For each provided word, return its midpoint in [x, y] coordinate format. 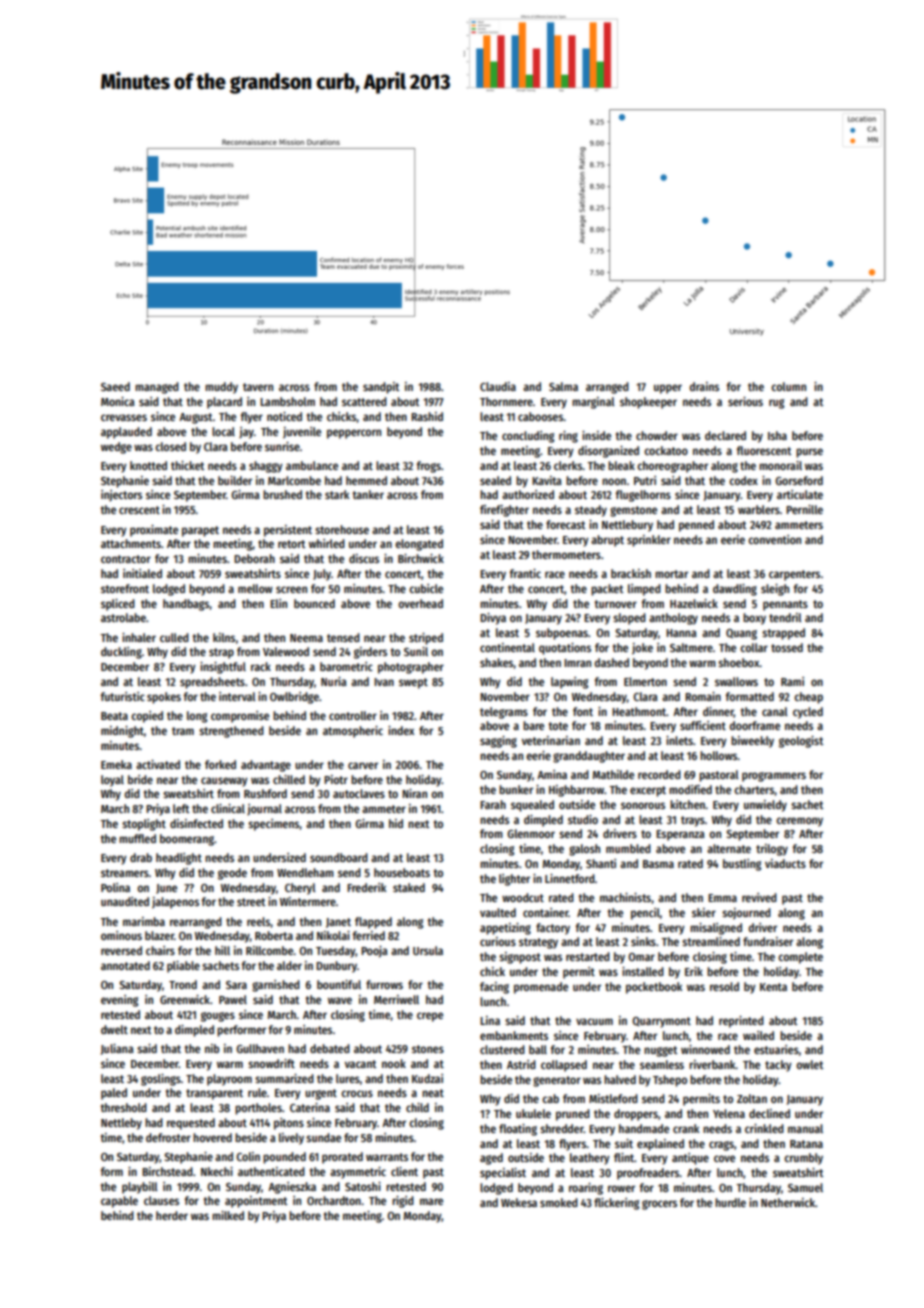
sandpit [381, 388]
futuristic [122, 696]
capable [119, 1202]
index [401, 730]
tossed [787, 647]
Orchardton [334, 1200]
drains [704, 386]
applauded [126, 433]
